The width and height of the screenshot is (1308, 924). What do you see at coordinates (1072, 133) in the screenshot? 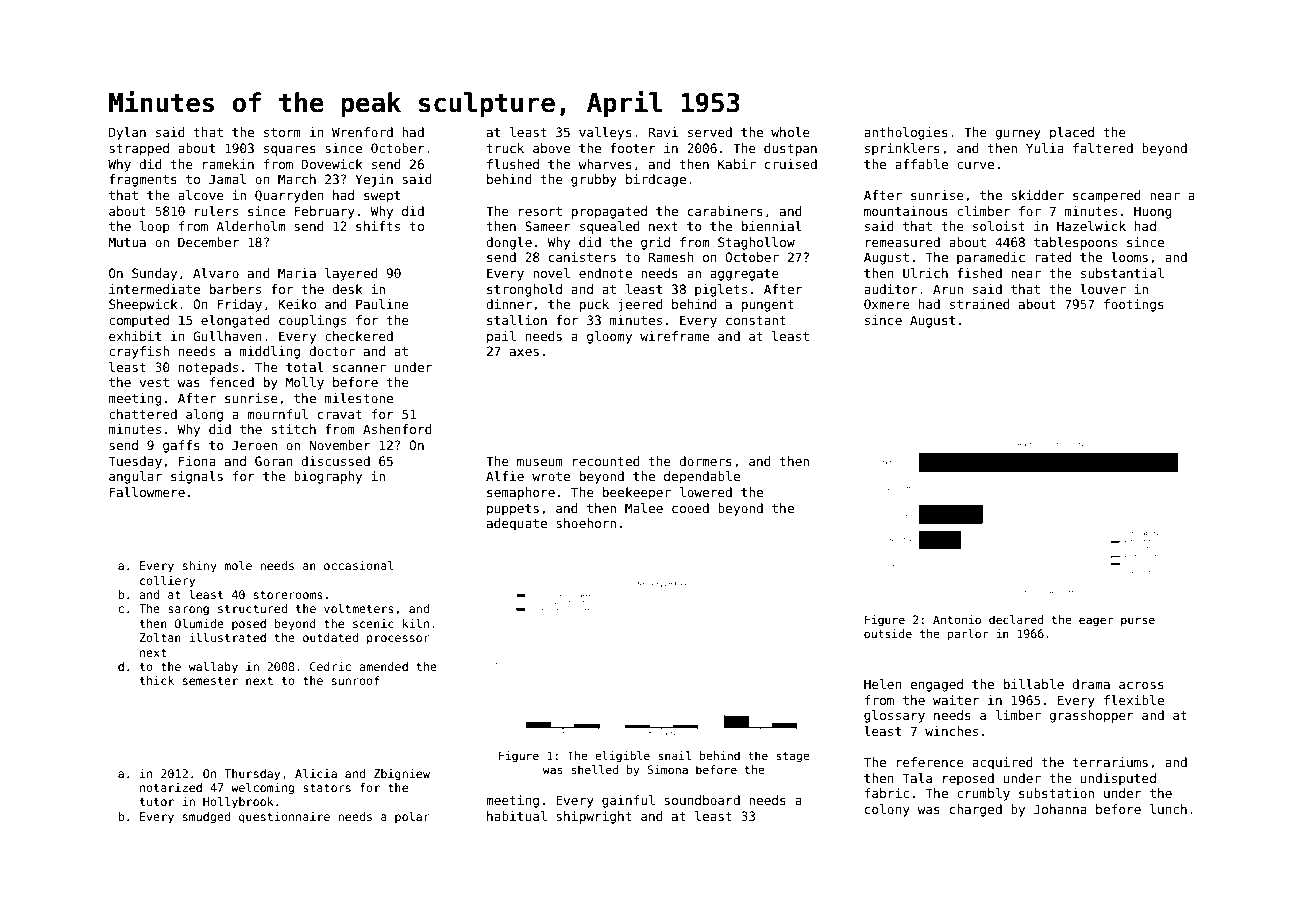
I see `placed` at bounding box center [1072, 133].
